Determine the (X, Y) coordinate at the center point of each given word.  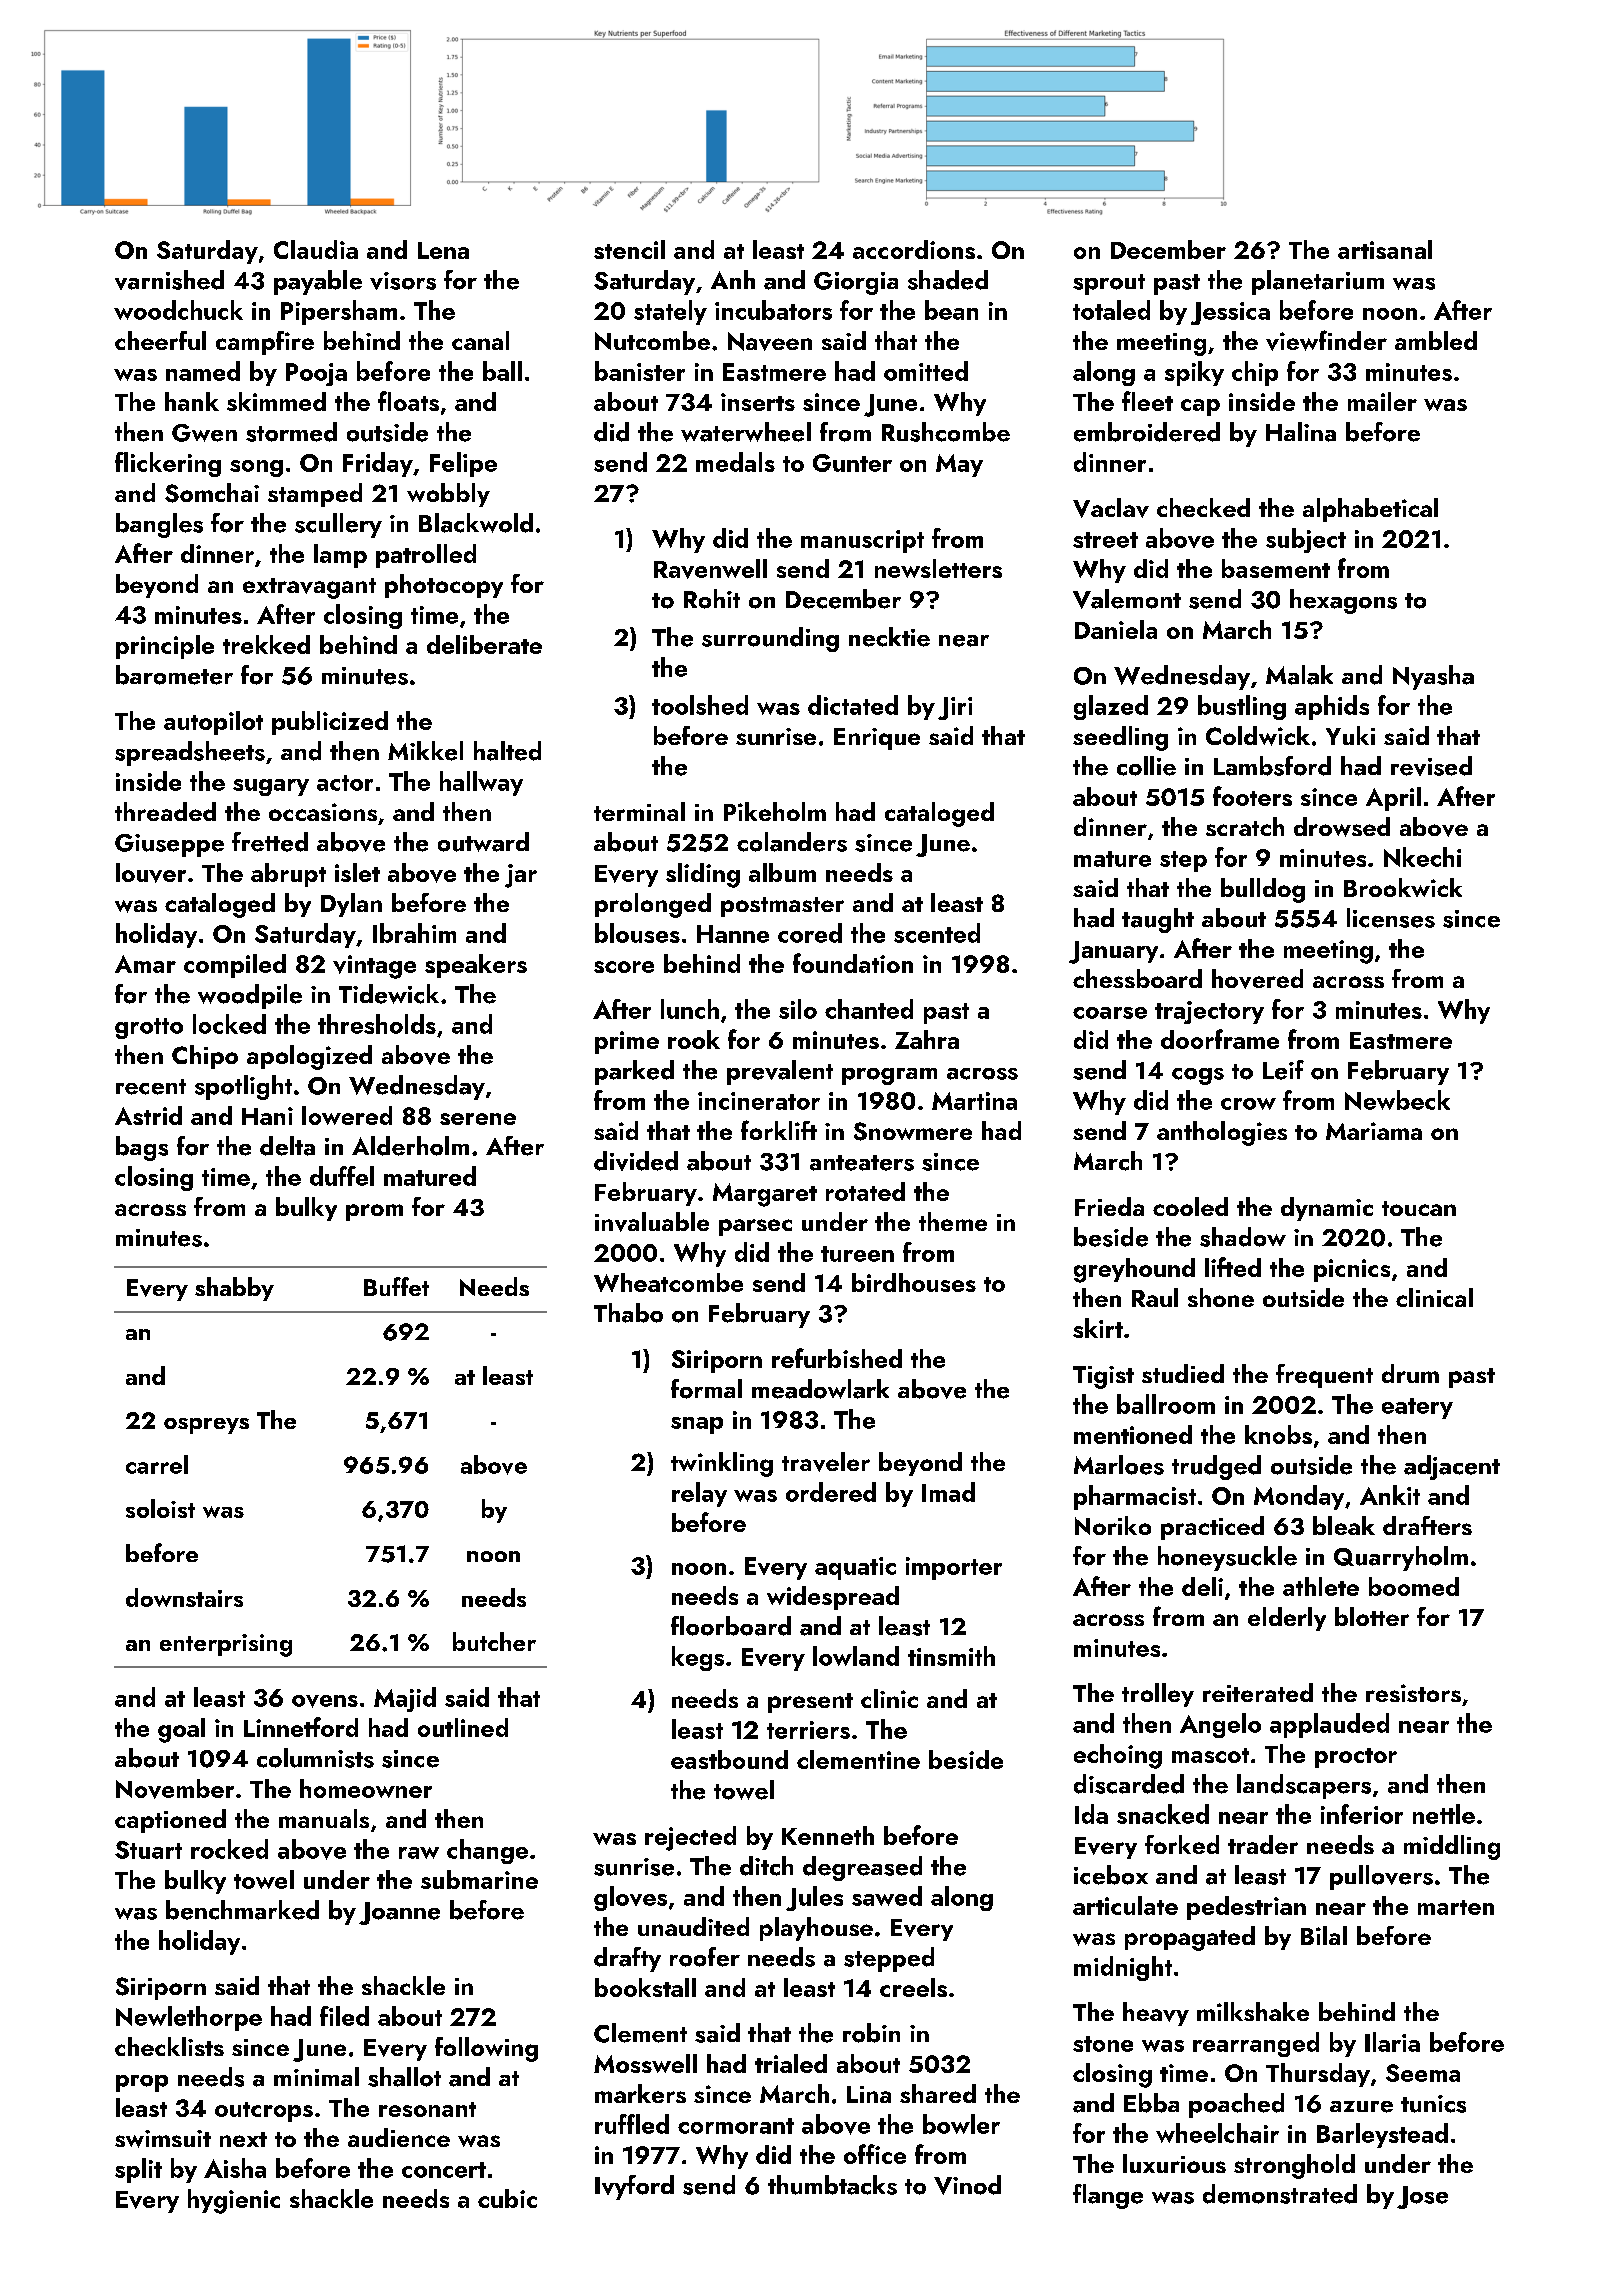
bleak (1344, 1525)
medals (735, 462)
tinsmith (951, 1656)
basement (1276, 568)
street (1105, 540)
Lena (443, 250)
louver (151, 873)
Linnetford (301, 1727)
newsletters (938, 568)
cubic (507, 2198)
